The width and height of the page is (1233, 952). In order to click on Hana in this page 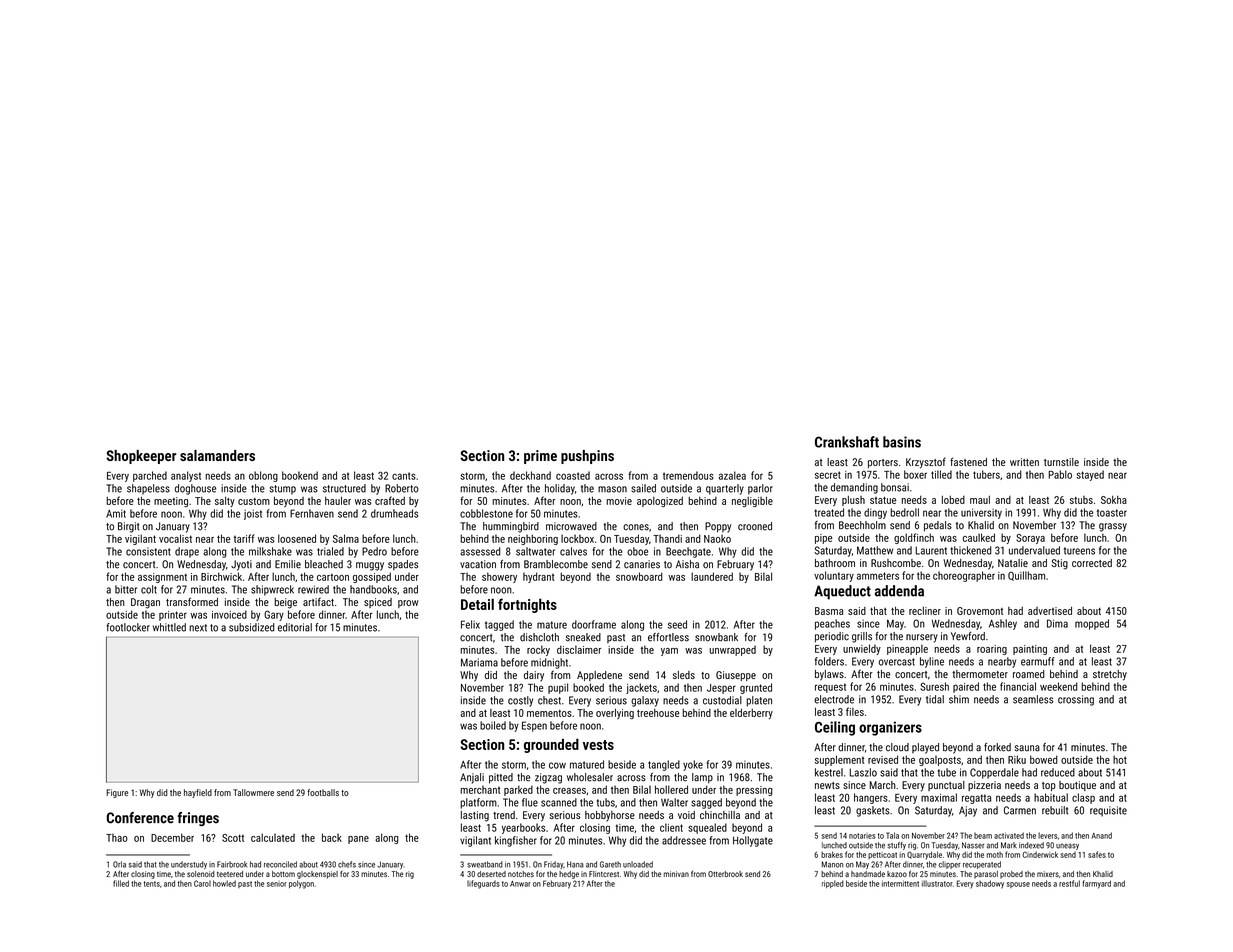, I will do `click(575, 864)`.
